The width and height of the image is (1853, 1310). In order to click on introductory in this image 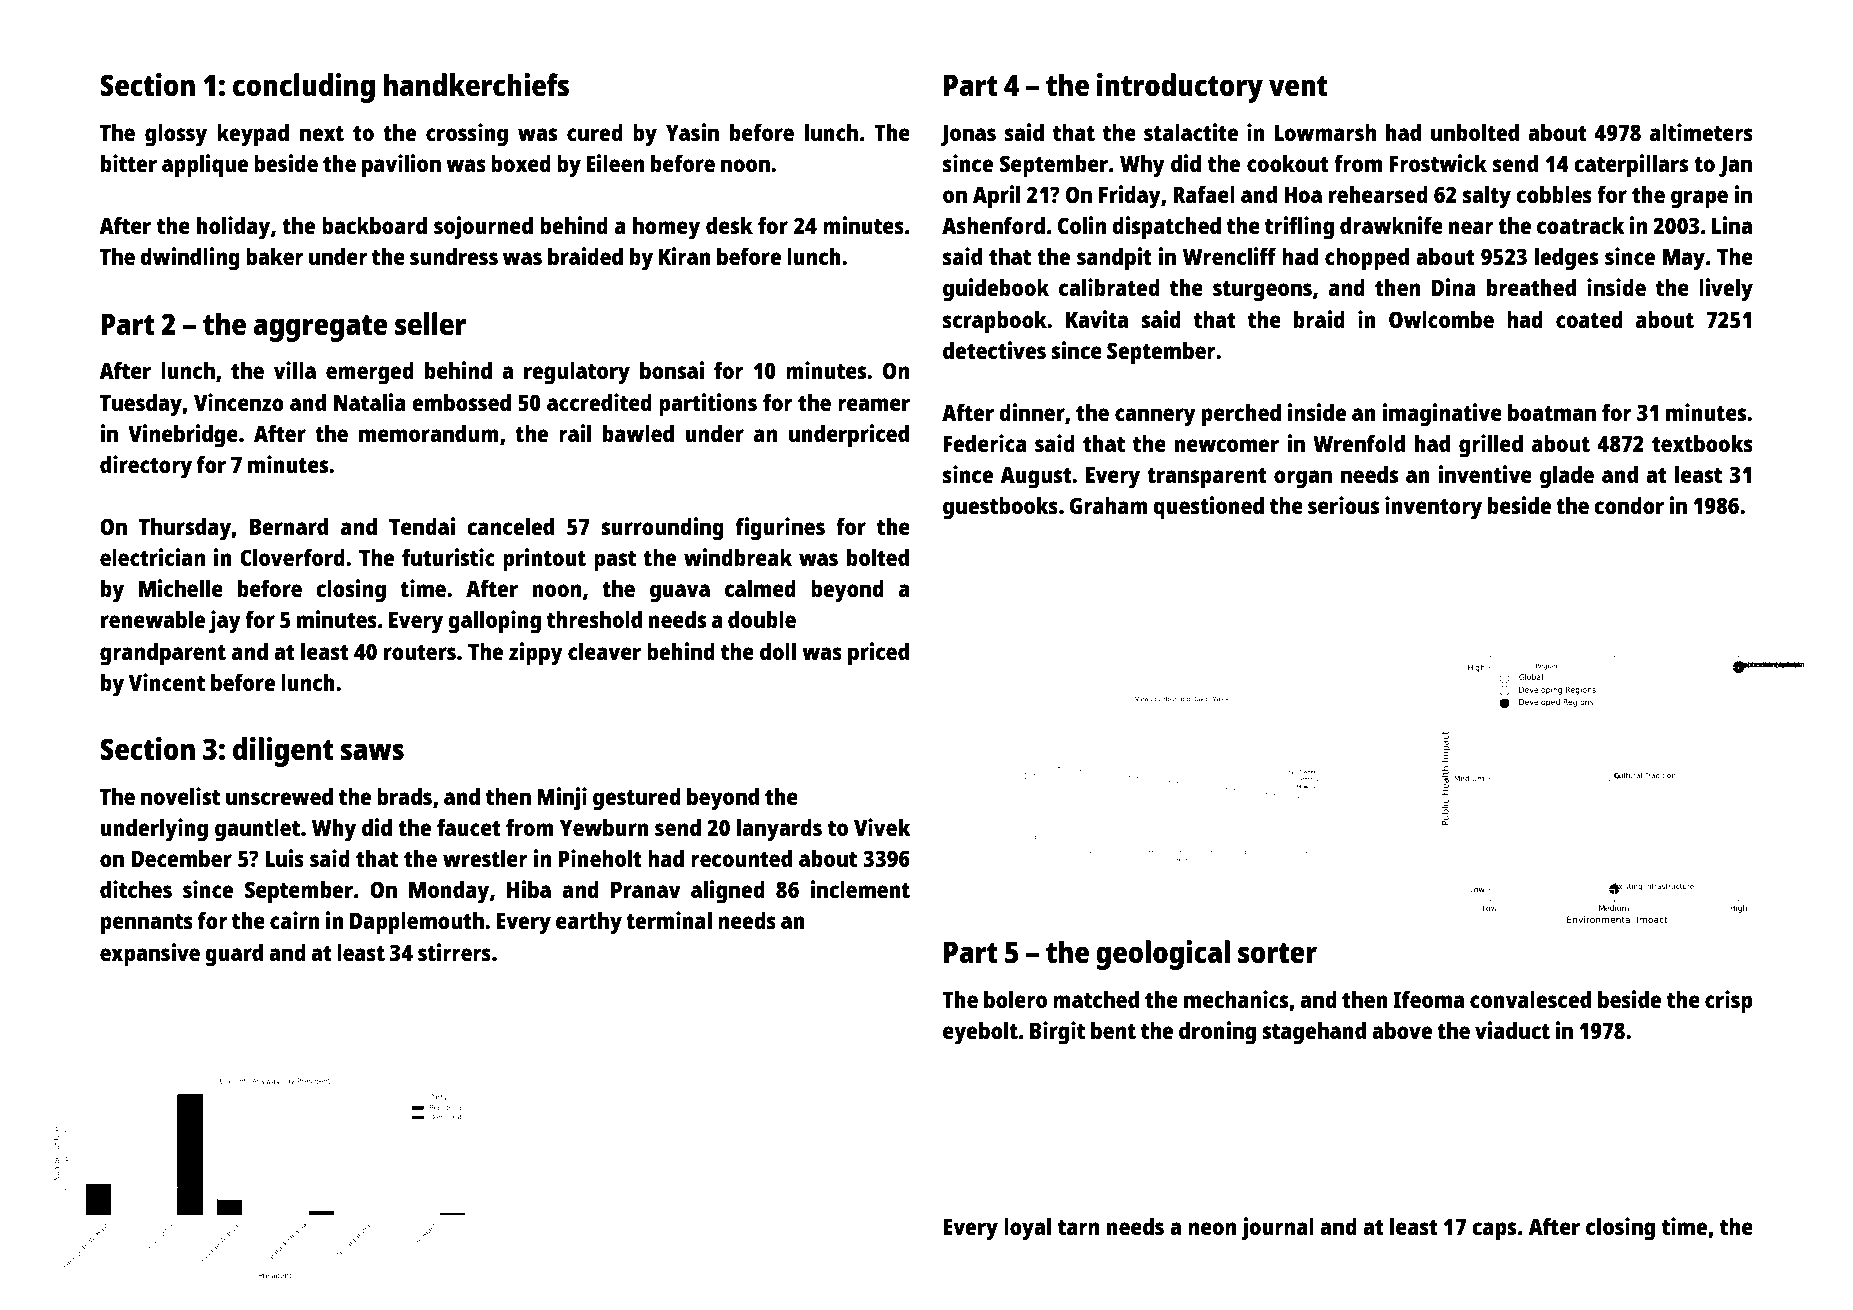, I will do `click(1180, 88)`.
